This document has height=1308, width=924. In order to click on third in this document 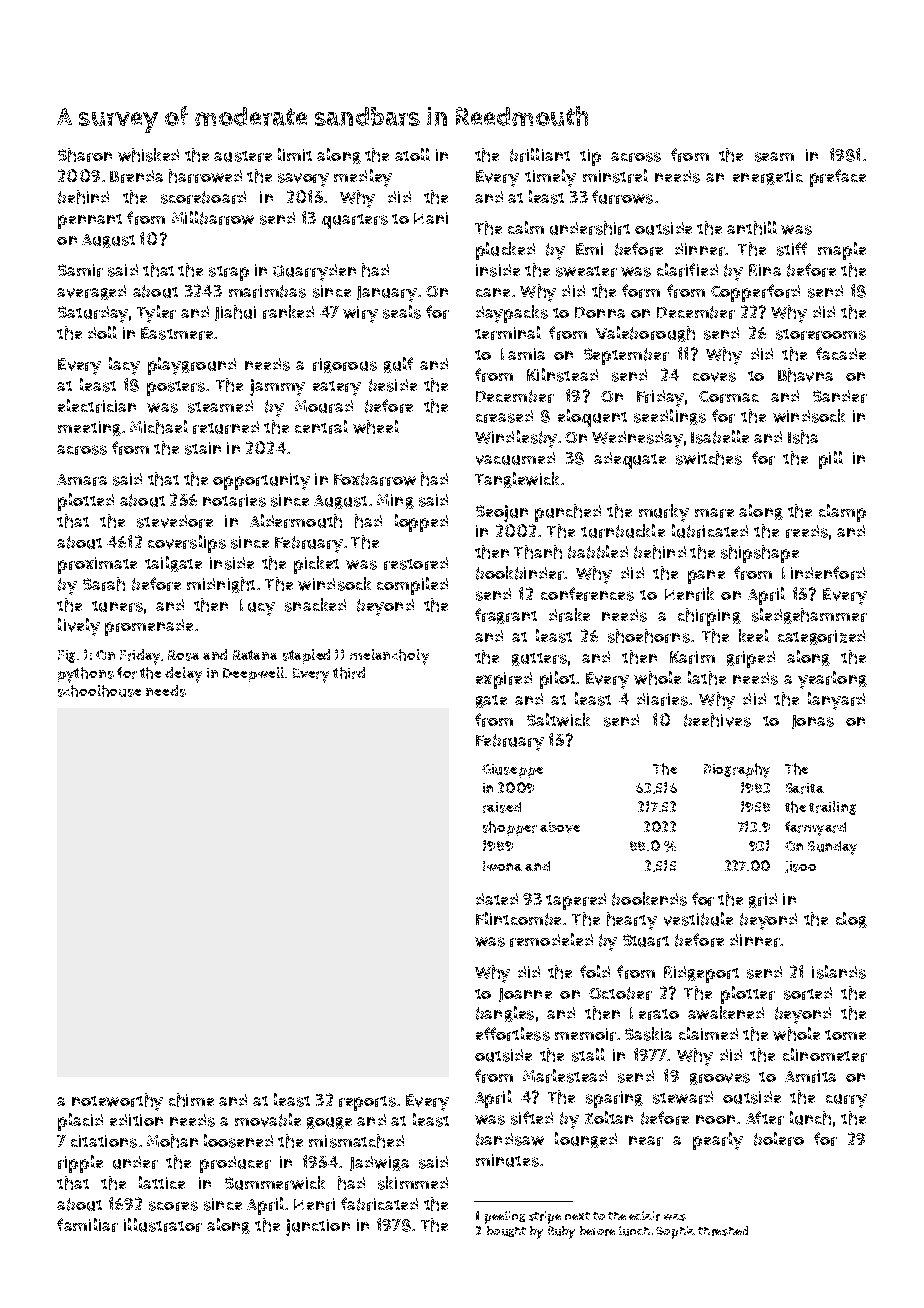, I will do `click(349, 673)`.
